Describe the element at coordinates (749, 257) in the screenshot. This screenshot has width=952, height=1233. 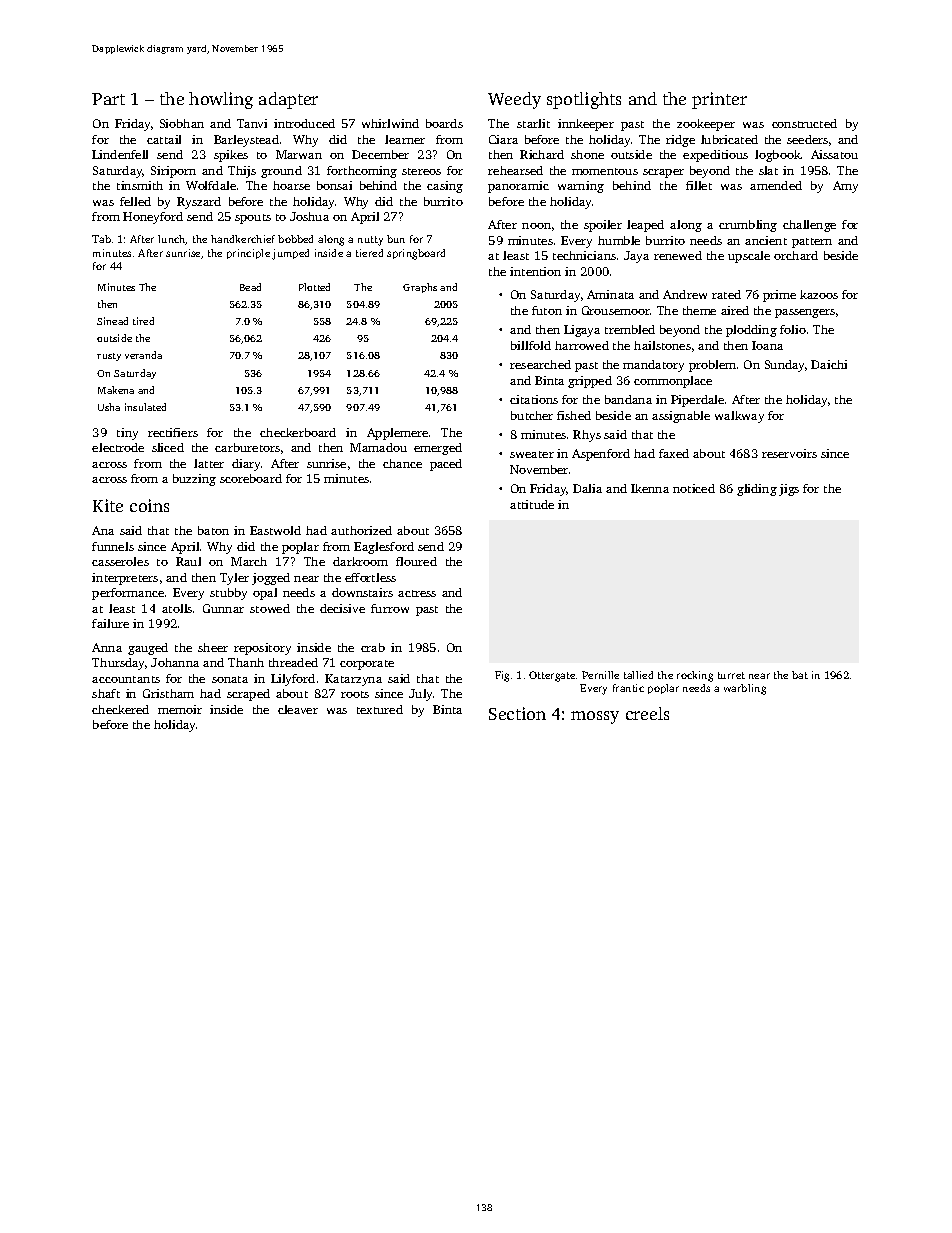
I see `upscale` at that location.
